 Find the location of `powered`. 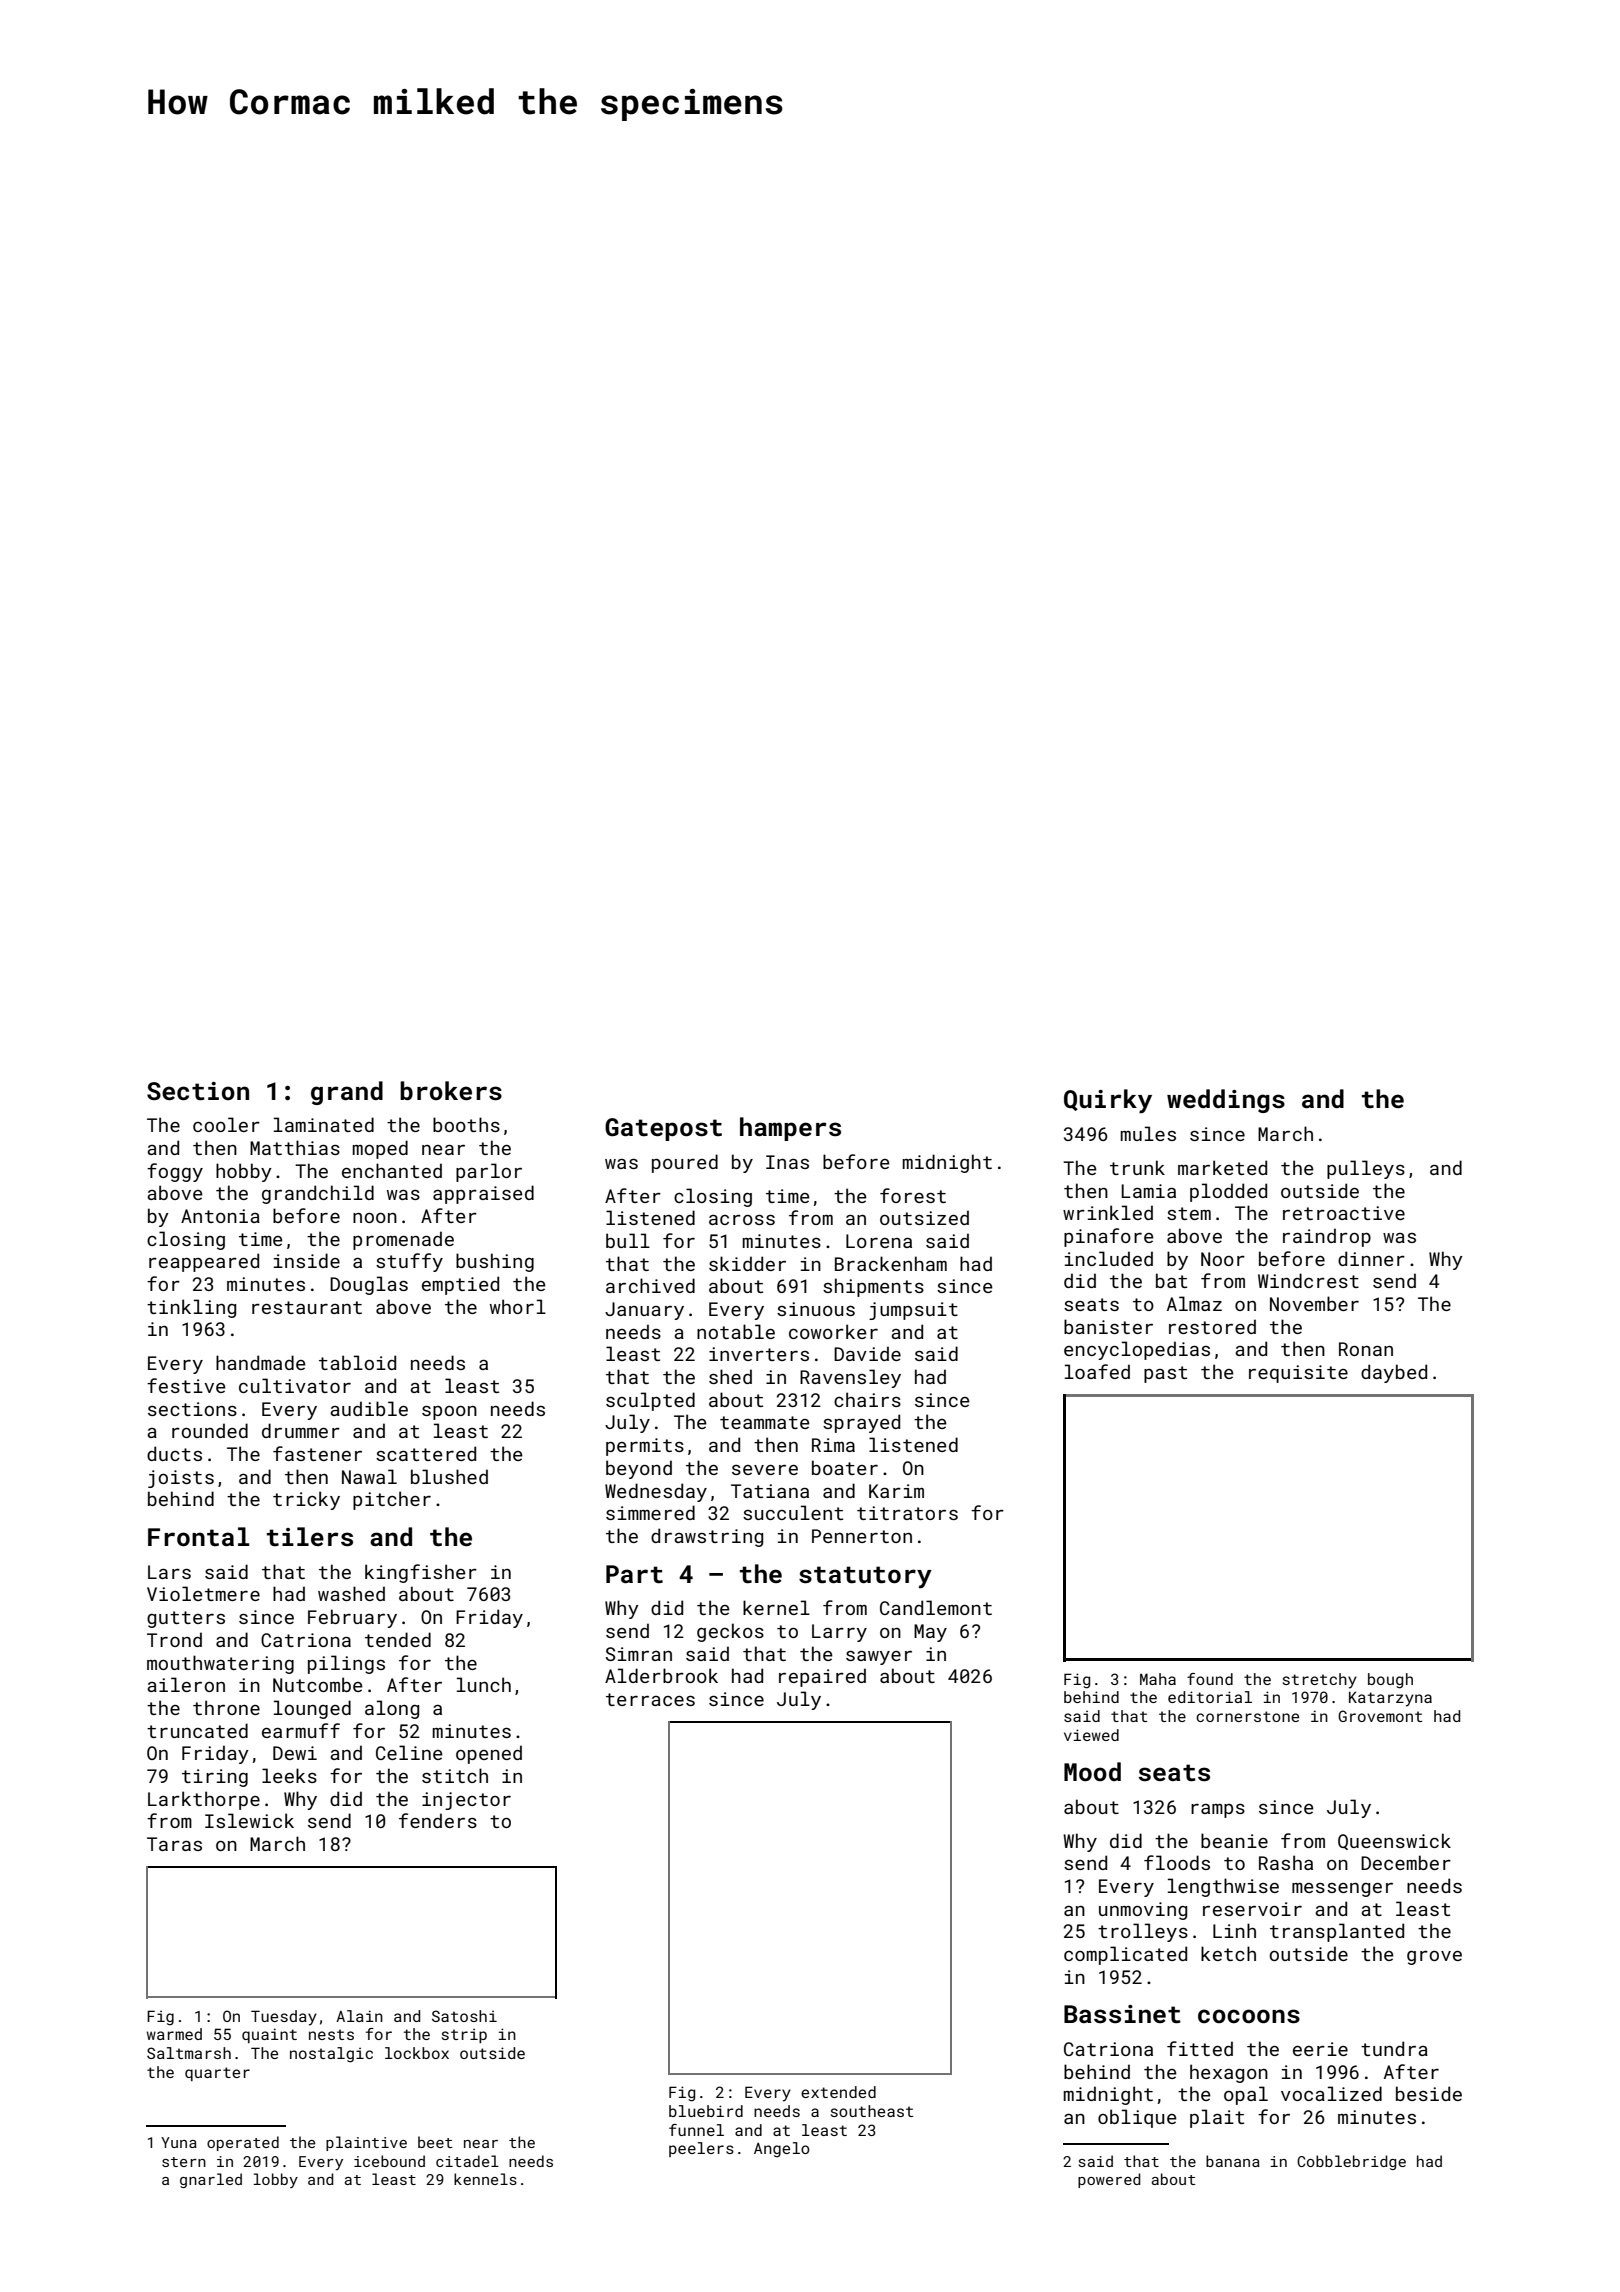

powered is located at coordinates (1109, 2180).
